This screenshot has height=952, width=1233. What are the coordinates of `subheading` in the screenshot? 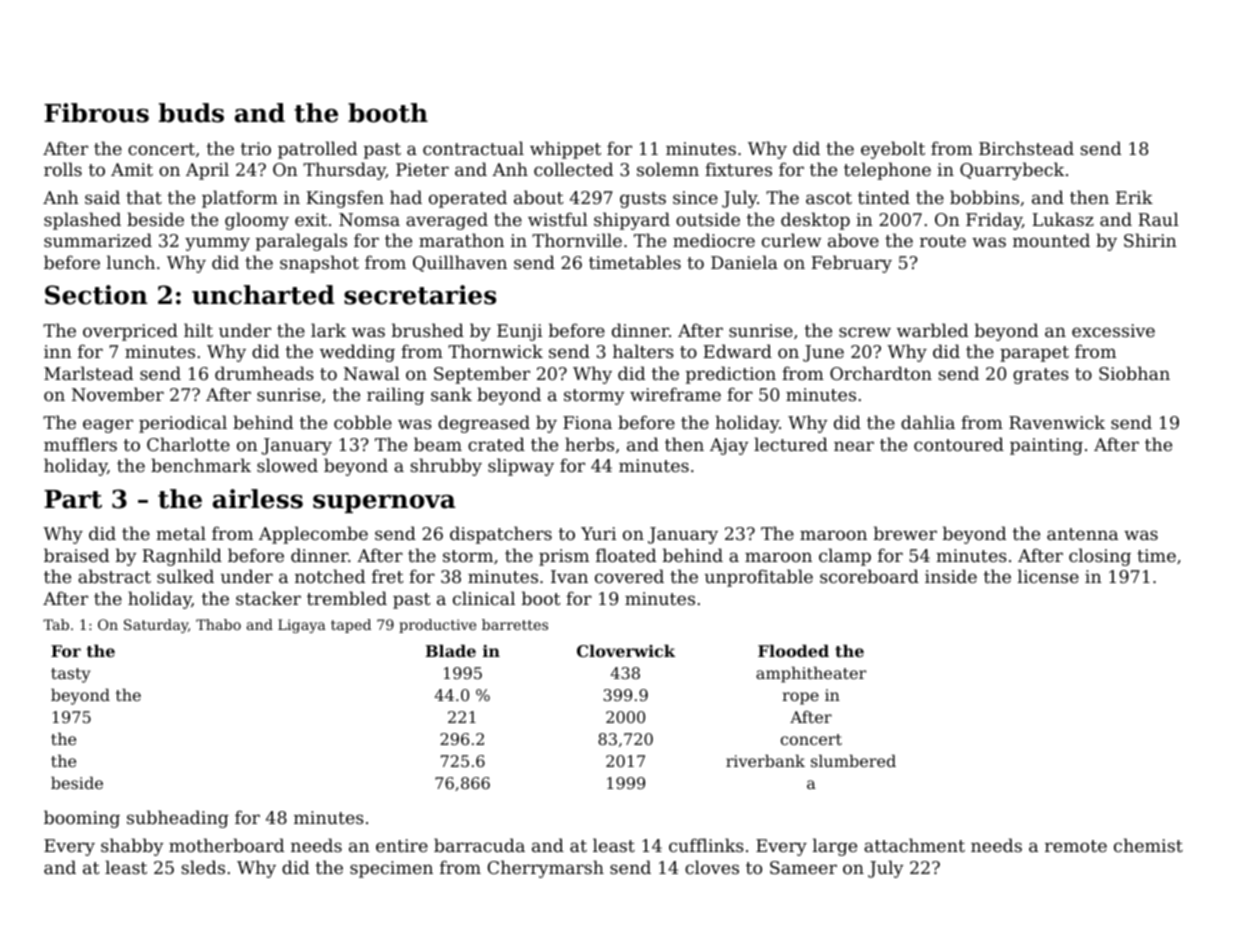 It's located at (178, 819).
